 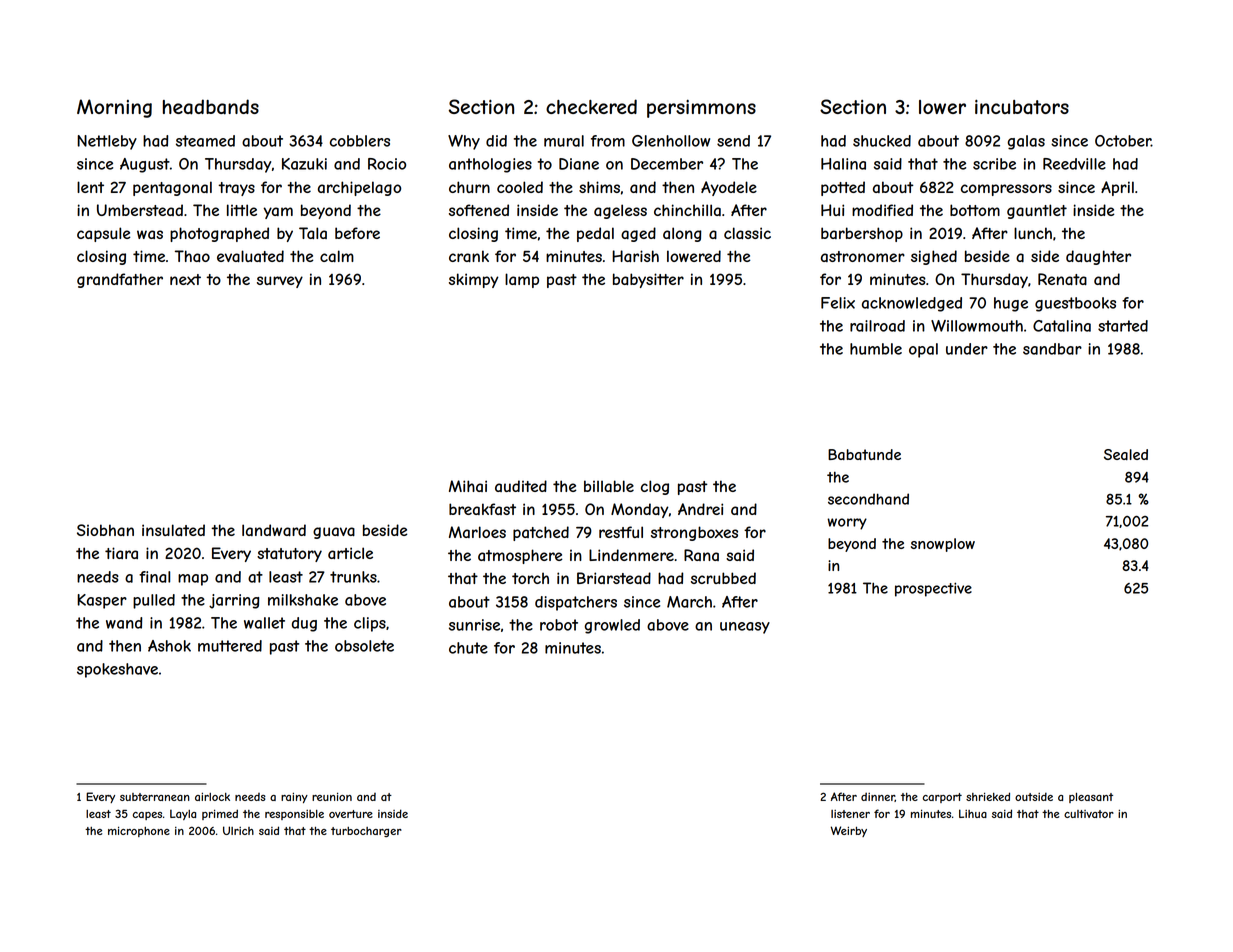 I want to click on secondhand, so click(x=868, y=499).
